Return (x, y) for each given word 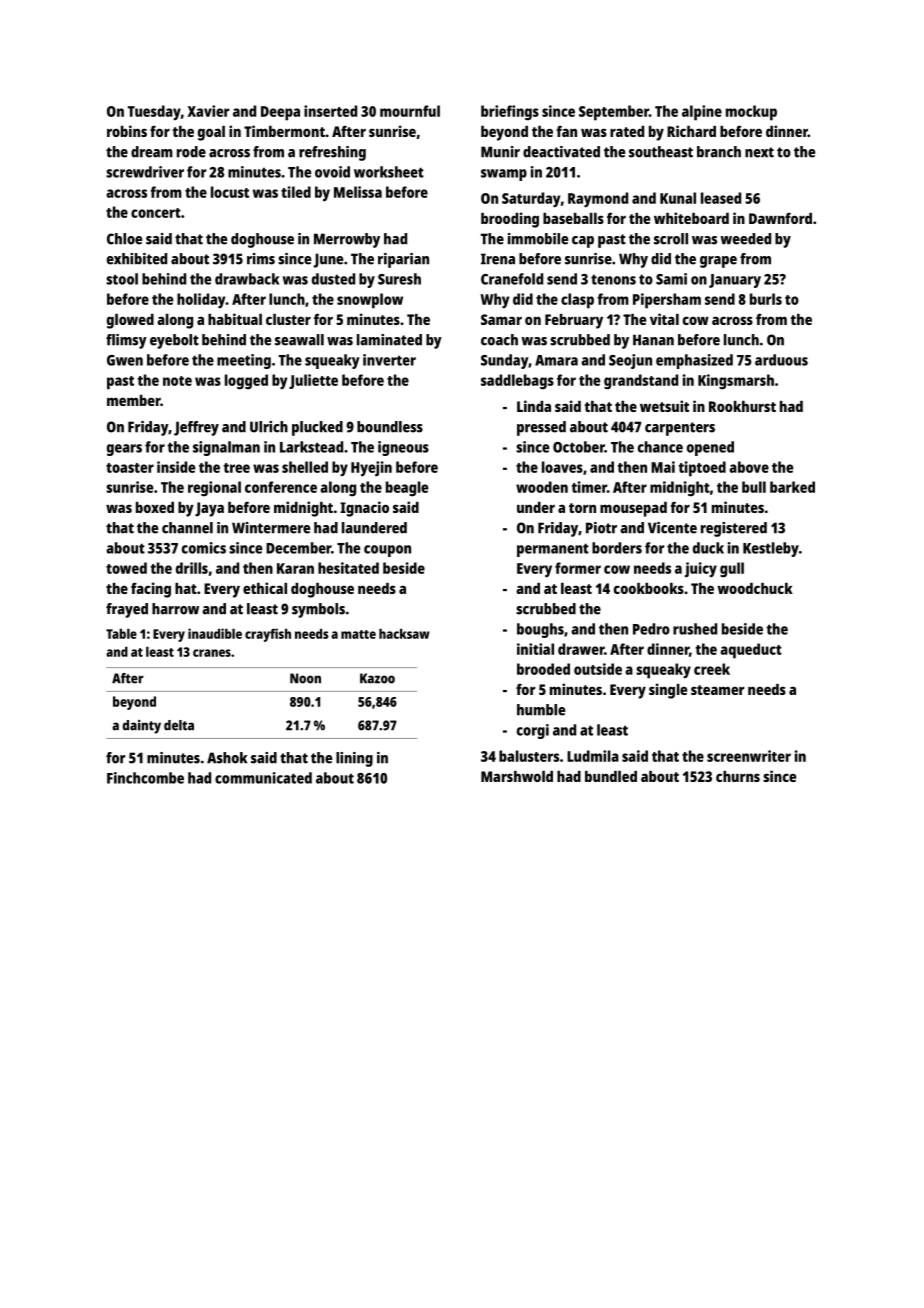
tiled (296, 192)
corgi (533, 731)
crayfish (268, 635)
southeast (661, 152)
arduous (781, 360)
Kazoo (377, 678)
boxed (155, 507)
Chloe (124, 239)
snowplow (370, 301)
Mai (663, 467)
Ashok (227, 758)
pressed (541, 428)
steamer (718, 690)
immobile (538, 239)
